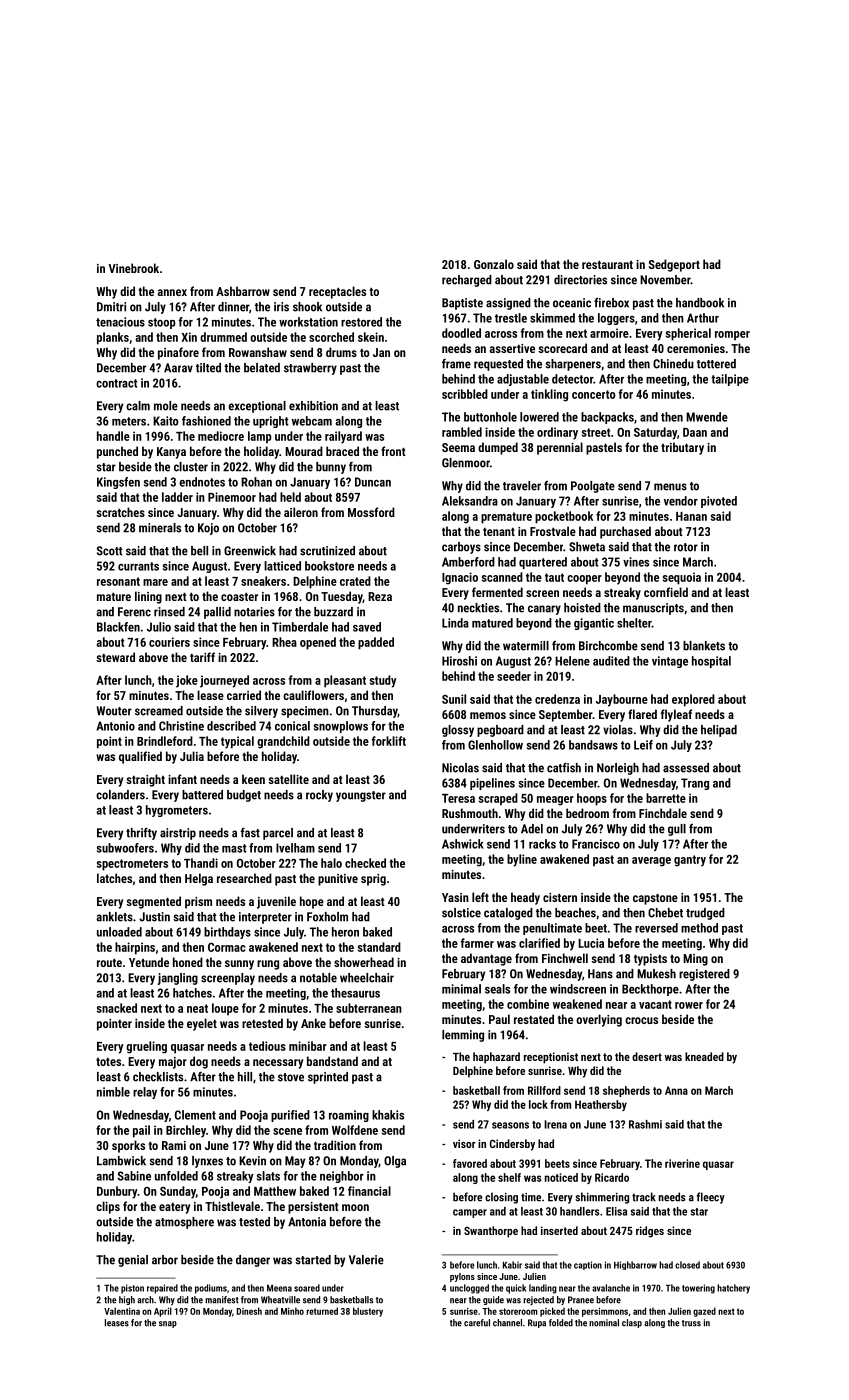 The image size is (849, 1400). What do you see at coordinates (700, 303) in the document?
I see `handbook` at bounding box center [700, 303].
